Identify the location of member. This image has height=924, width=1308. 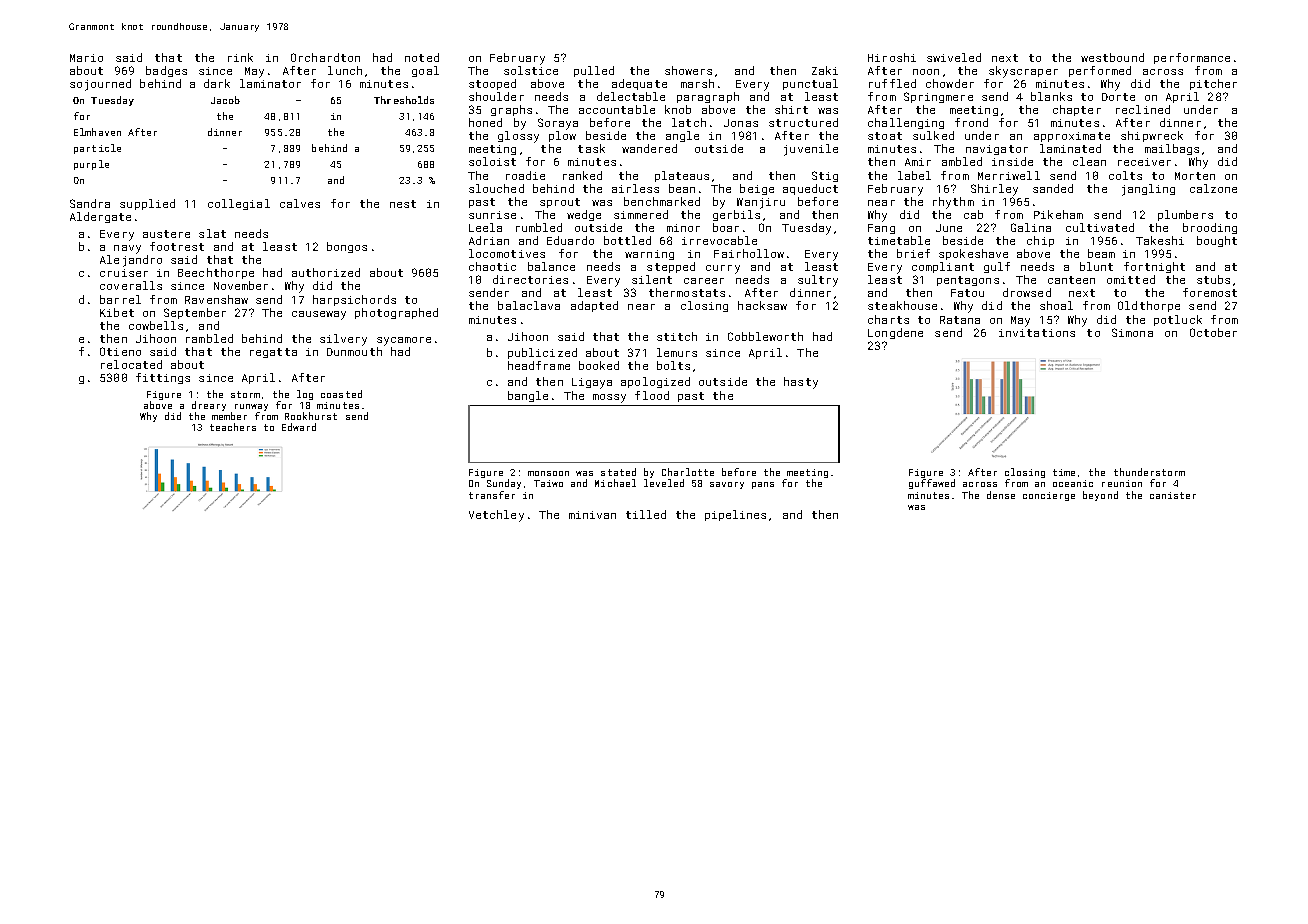
(229, 416).
